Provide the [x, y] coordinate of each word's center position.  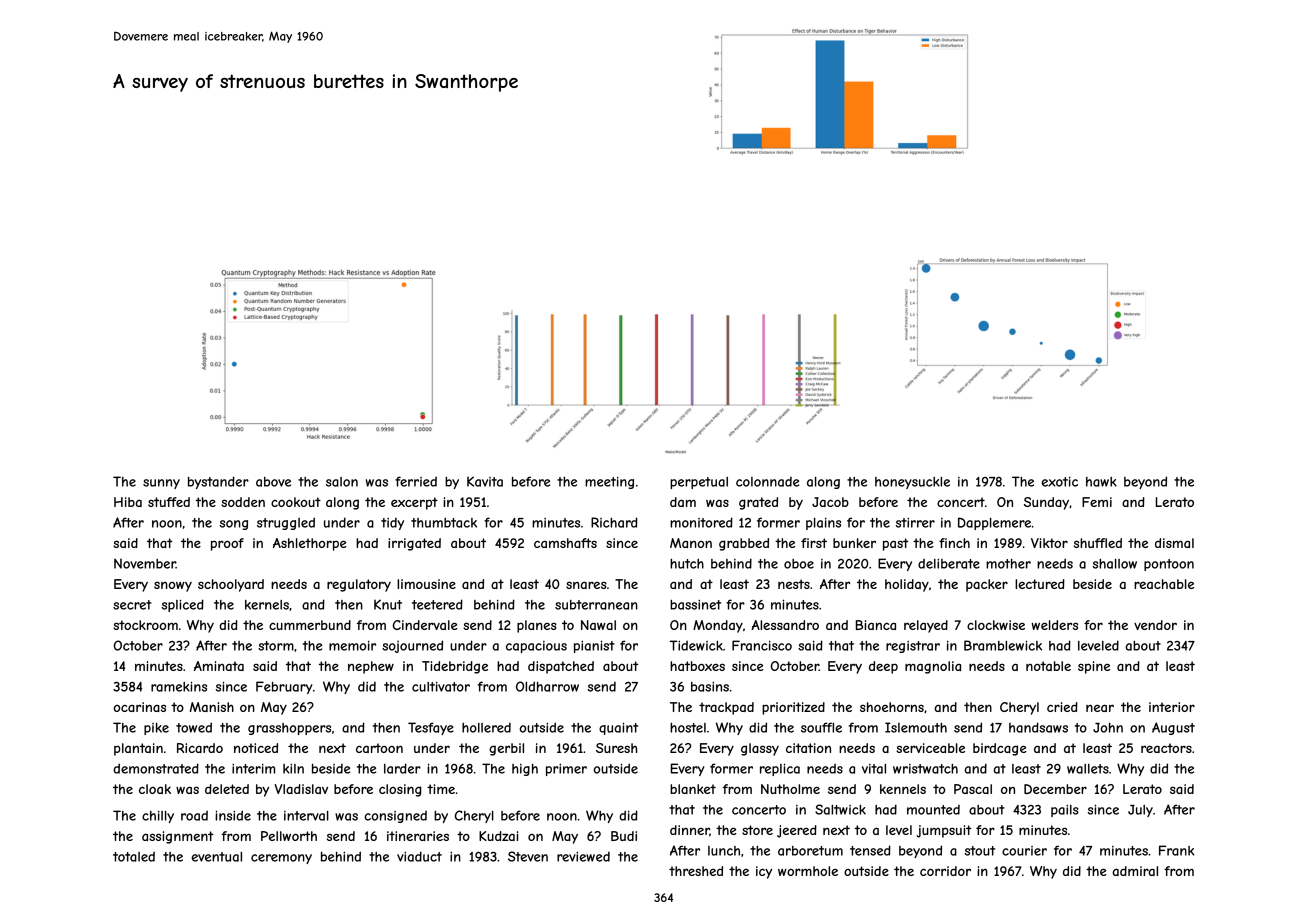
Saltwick [840, 809]
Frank [1177, 850]
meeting [609, 483]
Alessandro [785, 625]
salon [342, 482]
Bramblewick [1003, 645]
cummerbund [310, 625]
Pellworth [289, 836]
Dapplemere [994, 523]
